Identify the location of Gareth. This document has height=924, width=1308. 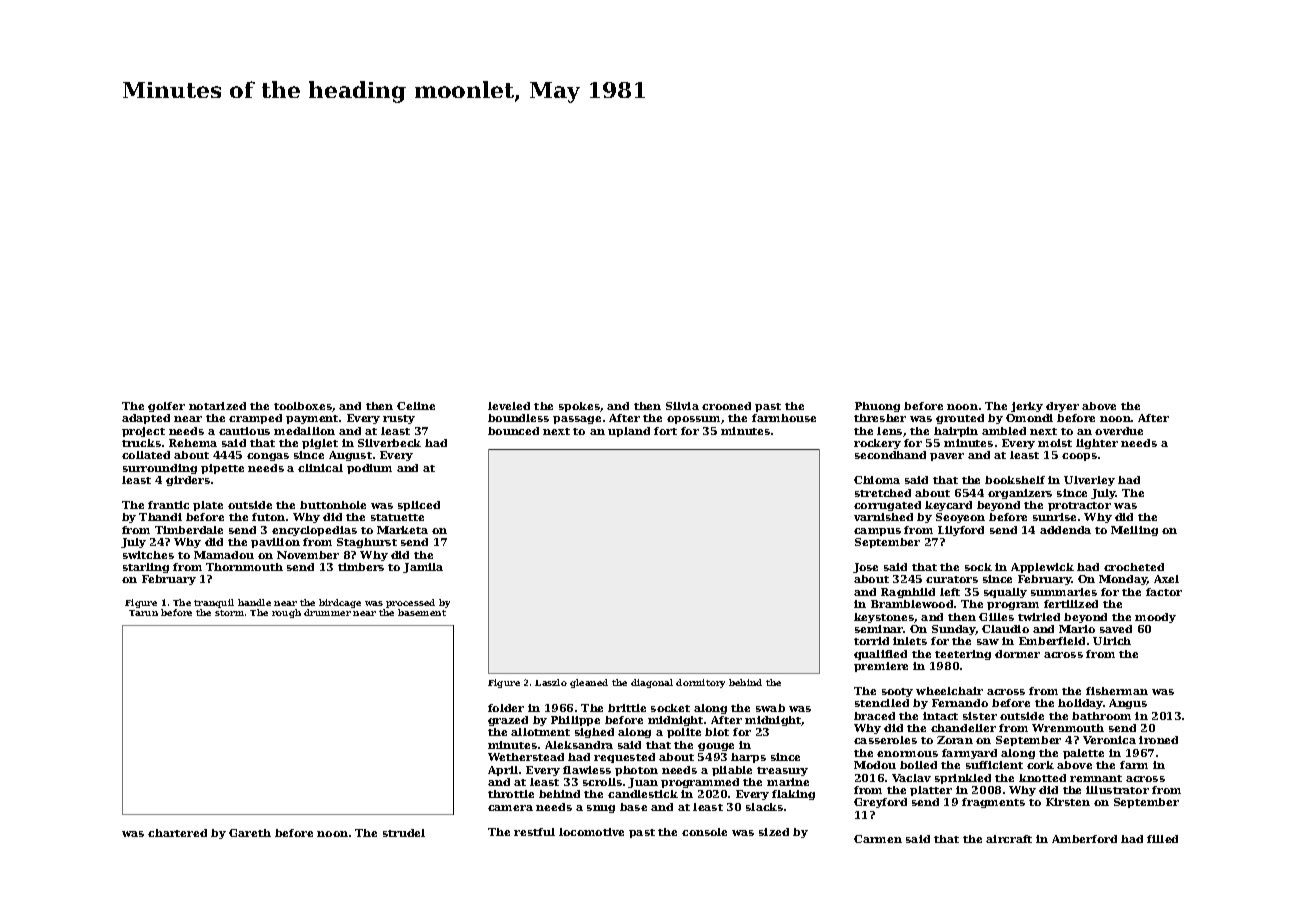
(250, 833).
